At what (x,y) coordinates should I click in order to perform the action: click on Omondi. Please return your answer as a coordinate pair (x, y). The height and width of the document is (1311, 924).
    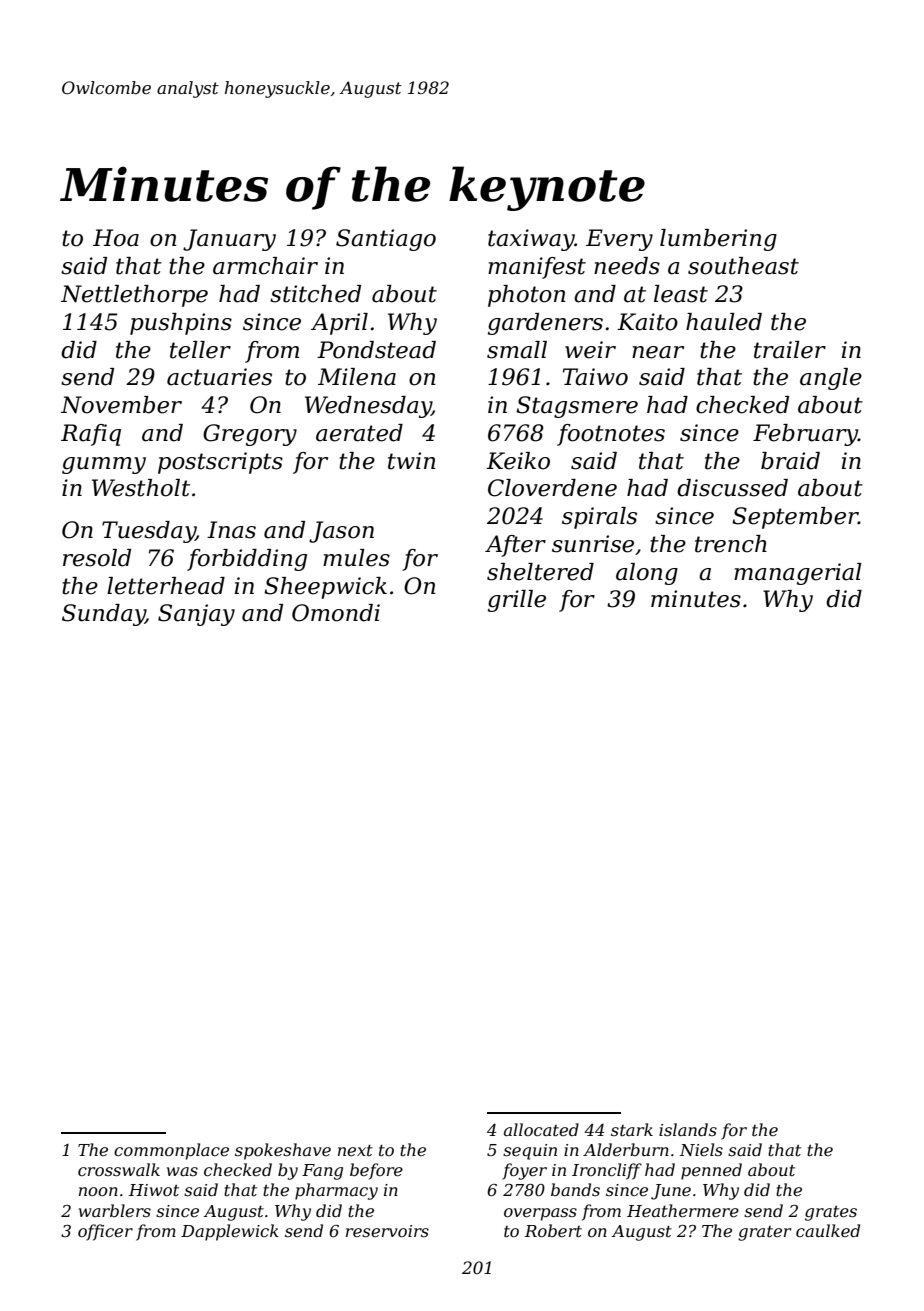
    Looking at the image, I should click on (336, 613).
